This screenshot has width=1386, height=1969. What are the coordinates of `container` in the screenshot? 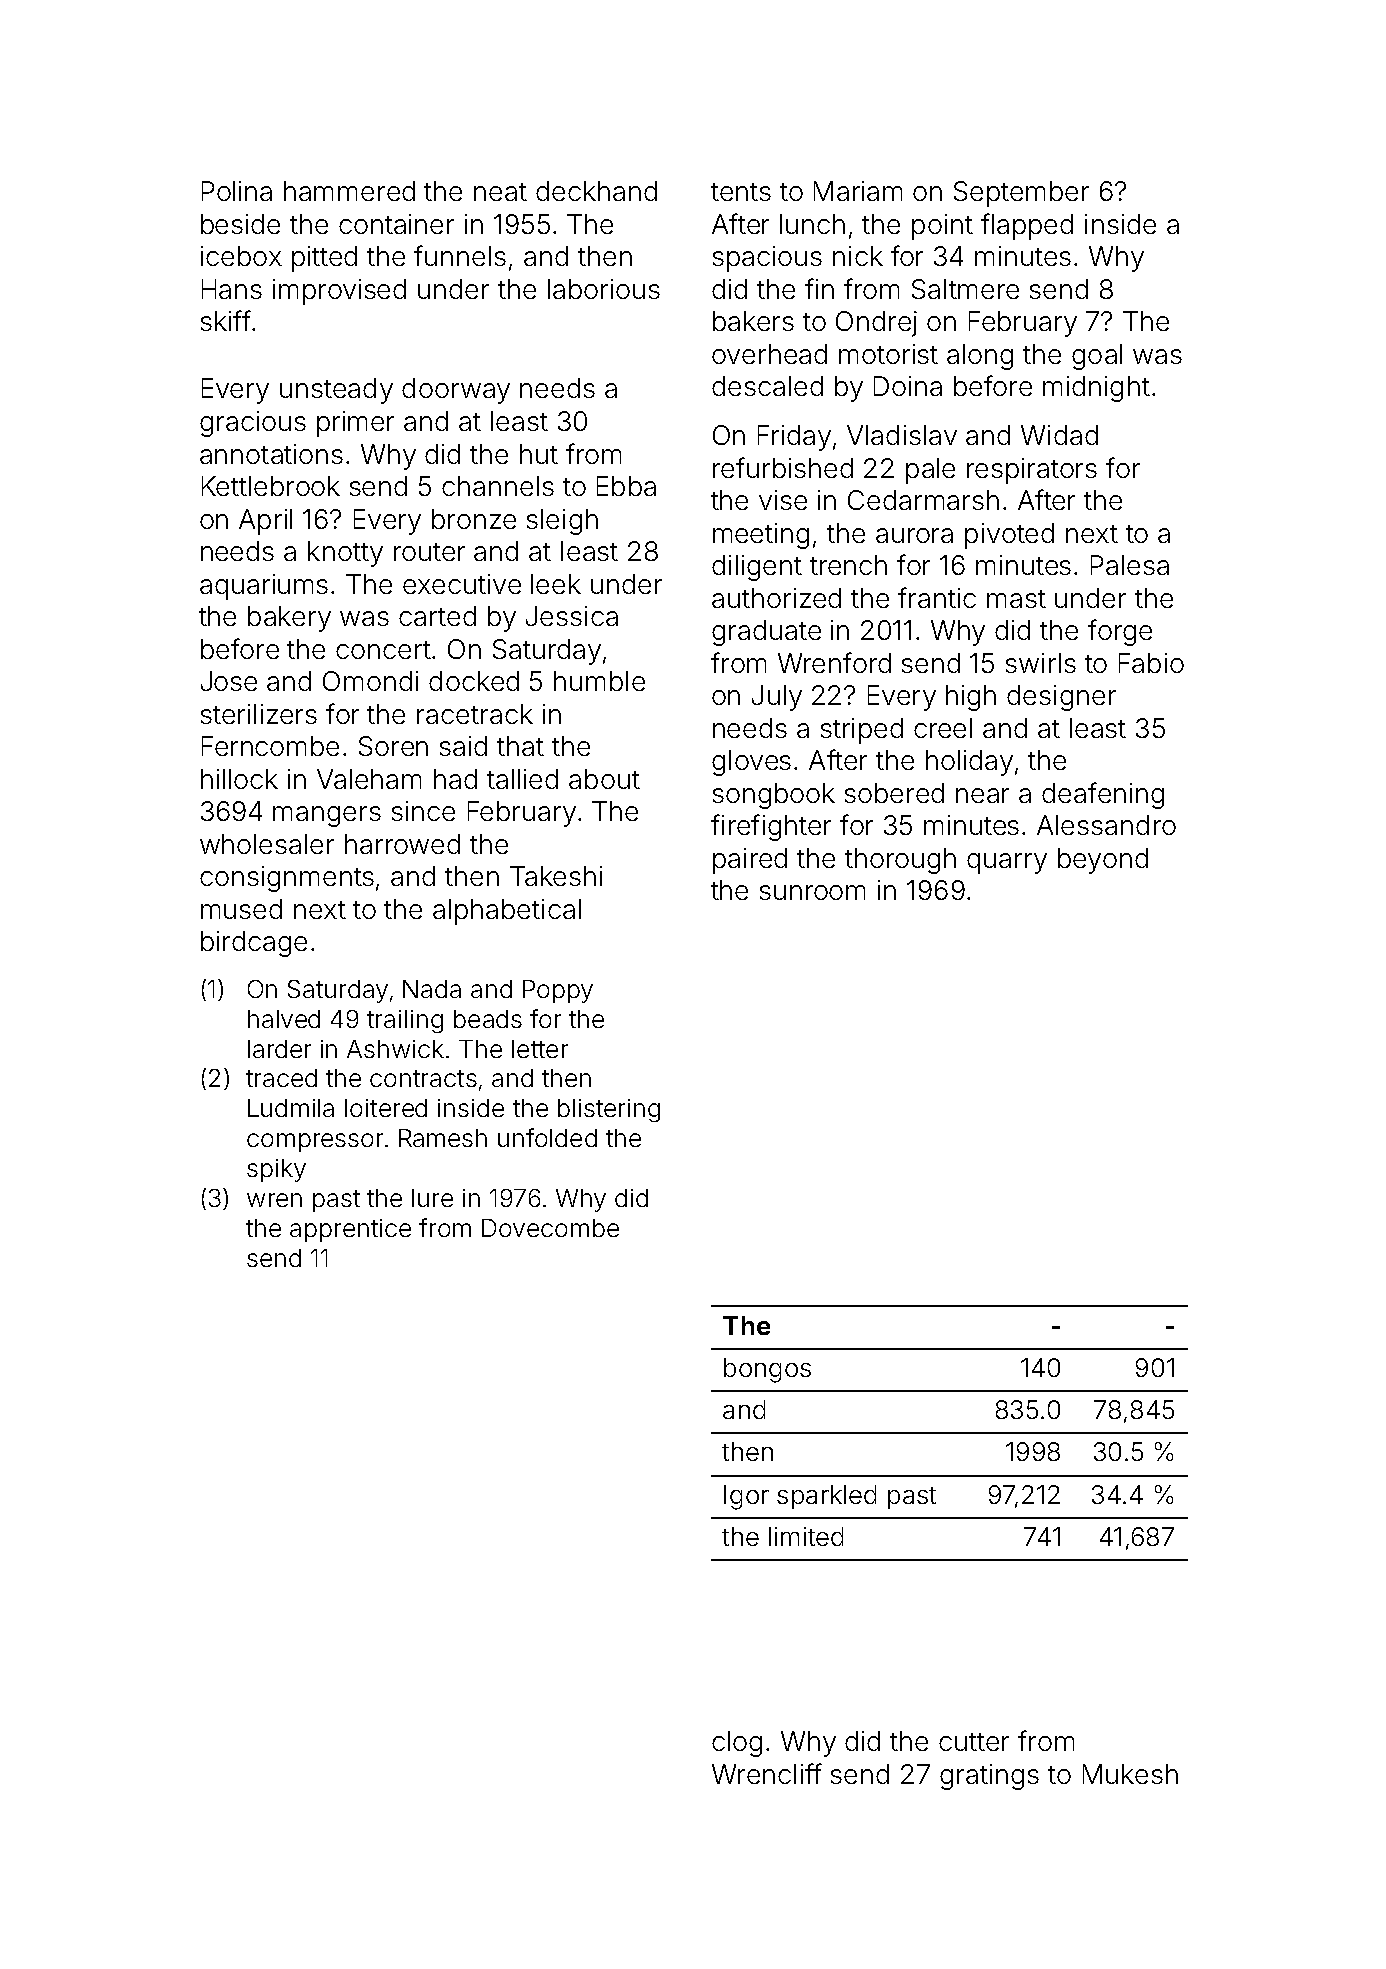 It's located at (396, 224).
